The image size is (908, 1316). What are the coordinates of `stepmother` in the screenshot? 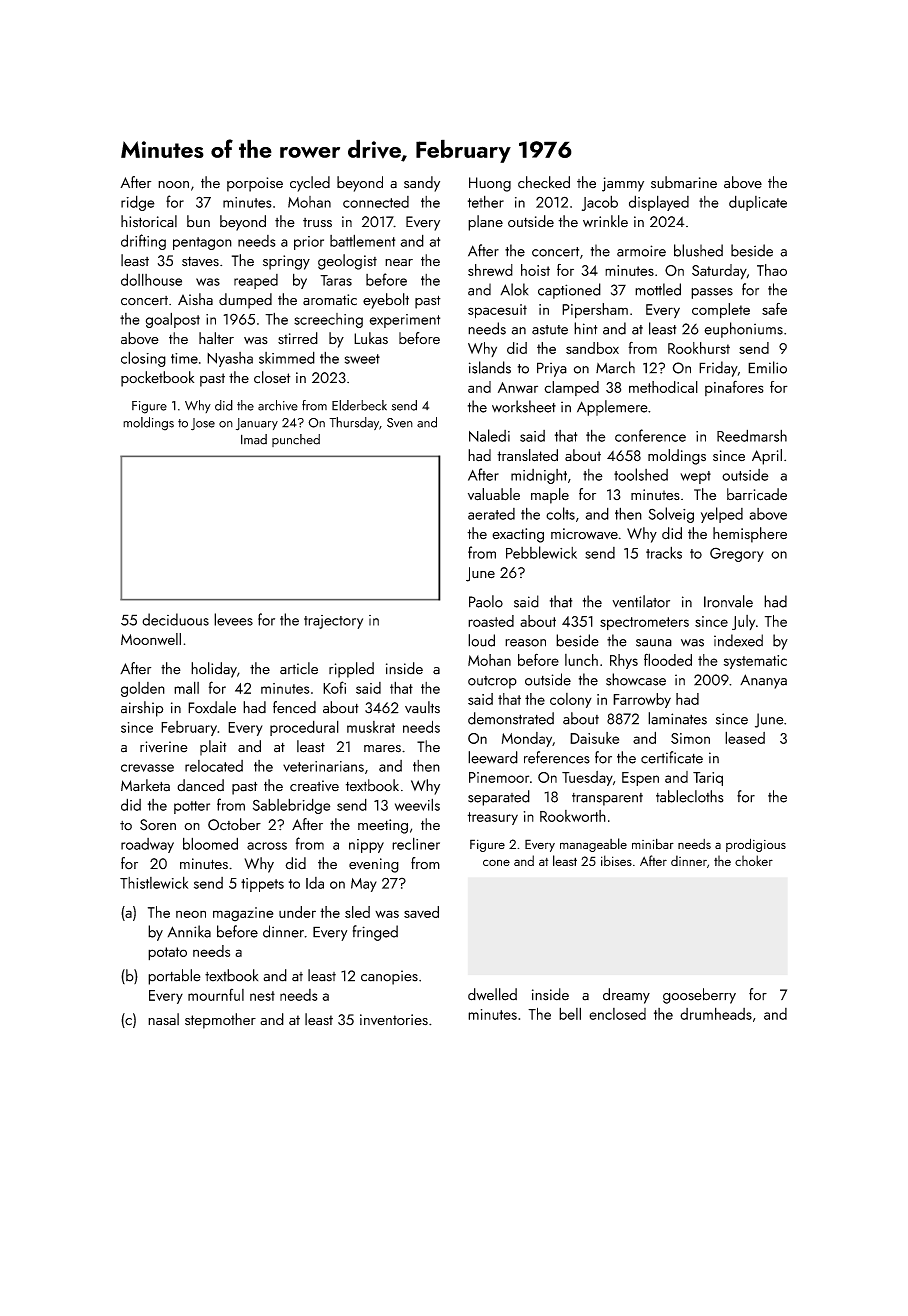 It's located at (220, 1021).
